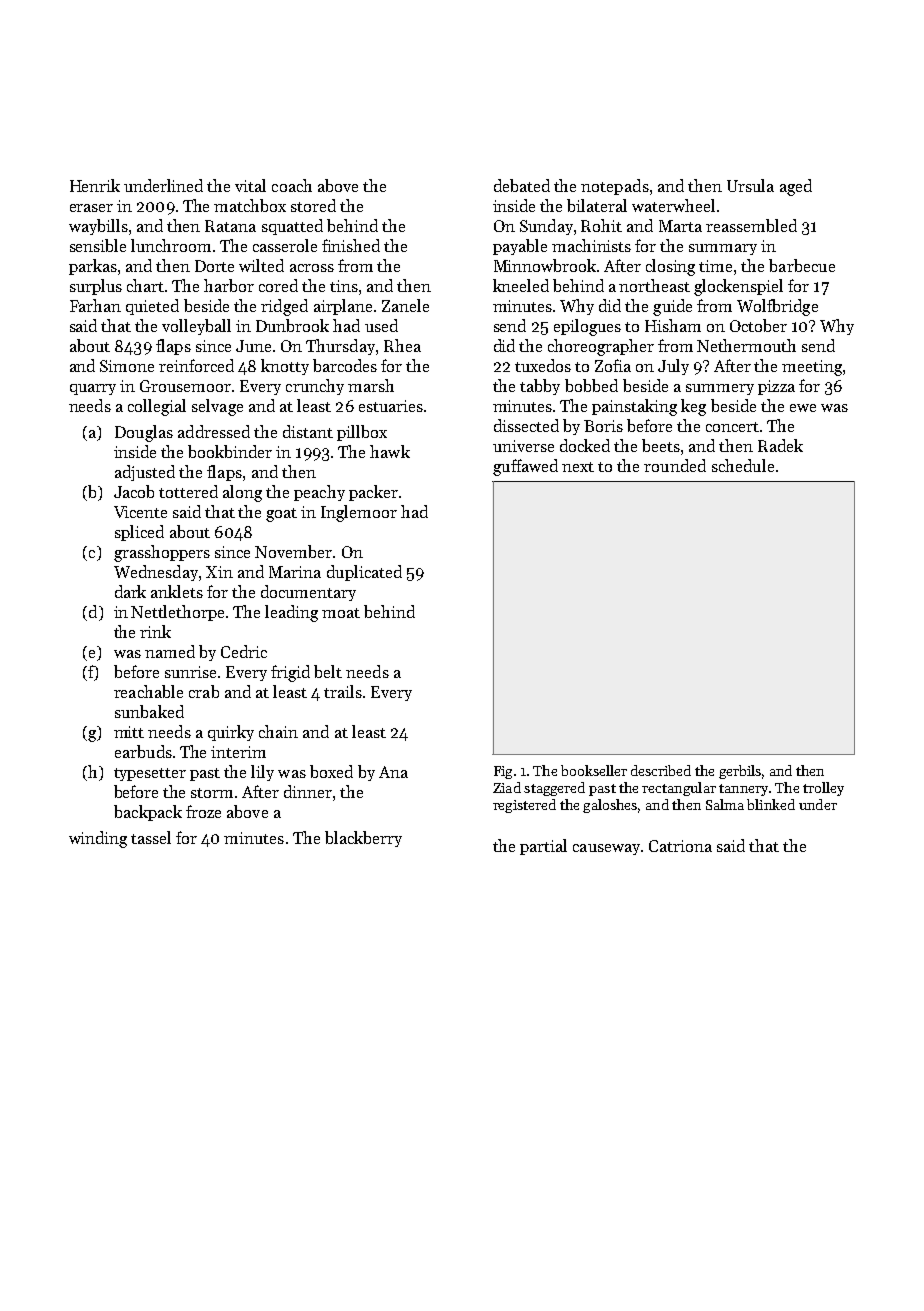  I want to click on Nettlethorpe, so click(177, 613).
